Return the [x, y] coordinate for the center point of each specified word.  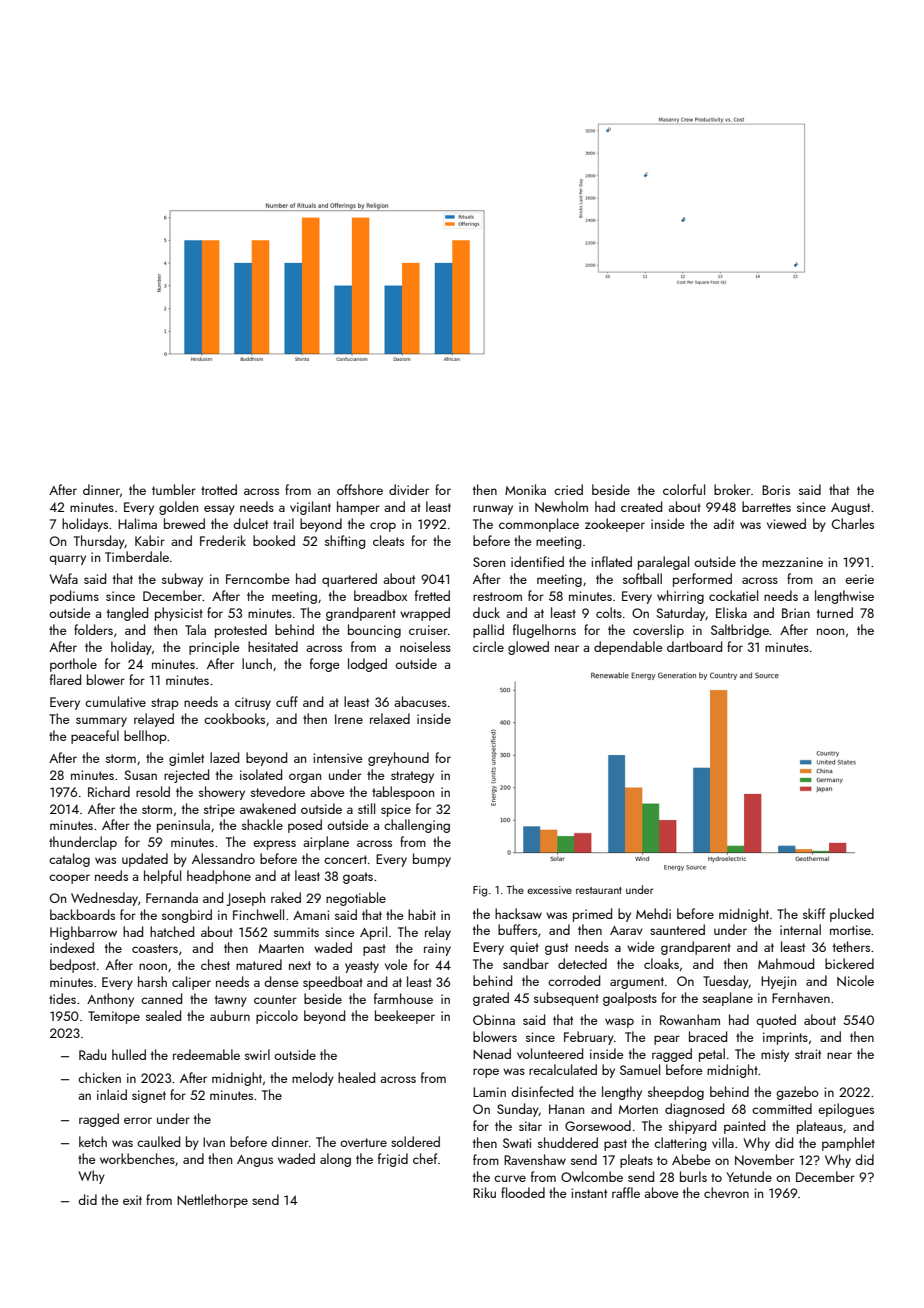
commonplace [539, 525]
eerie [859, 579]
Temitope [114, 1017]
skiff [814, 913]
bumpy [432, 860]
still [366, 808]
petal [712, 1055]
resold [153, 791]
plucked [852, 915]
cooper [69, 879]
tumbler [174, 489]
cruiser [428, 630]
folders [93, 629]
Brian [796, 613]
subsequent [566, 999]
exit [132, 1200]
